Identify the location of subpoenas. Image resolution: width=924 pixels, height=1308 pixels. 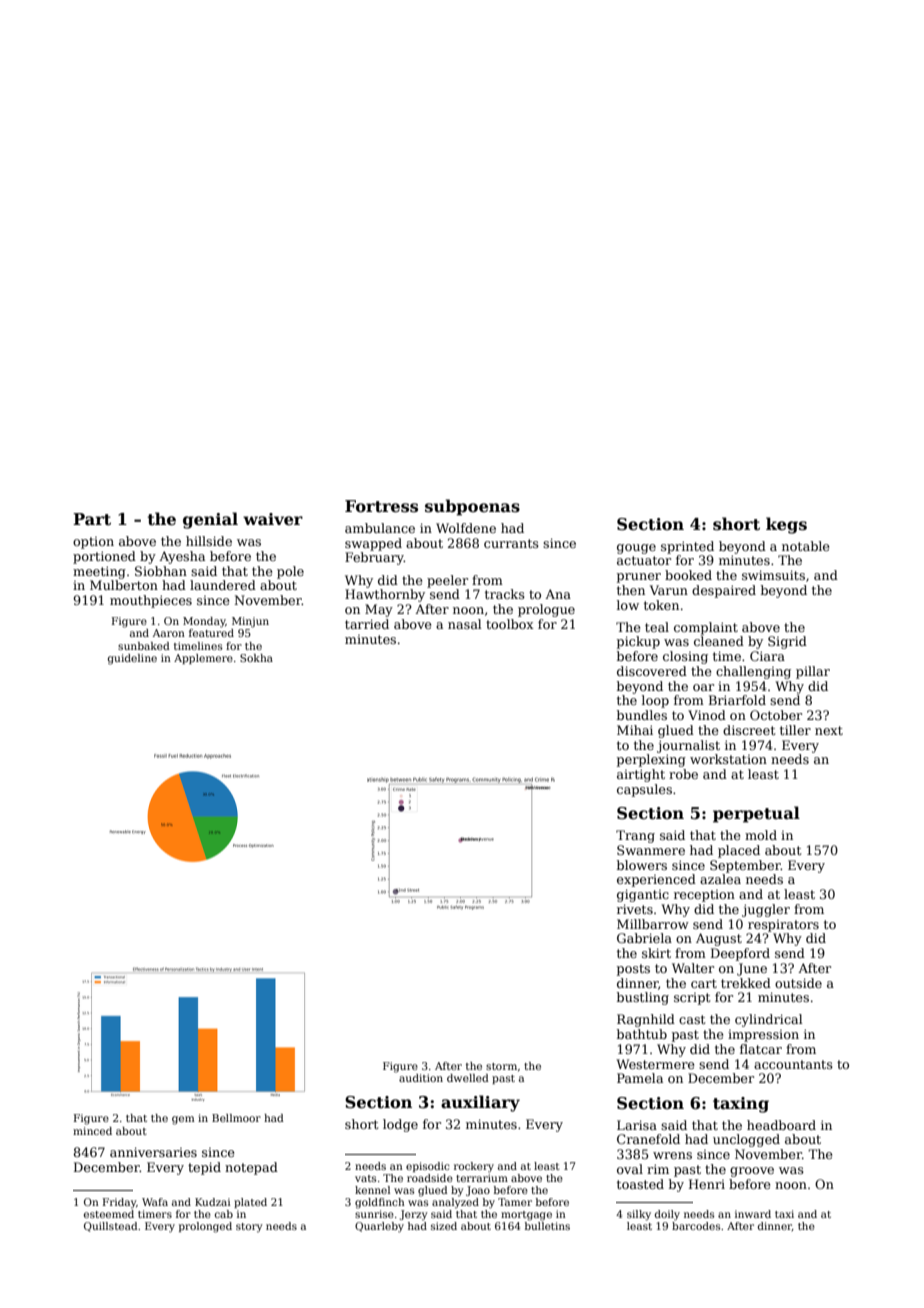
(472, 507).
